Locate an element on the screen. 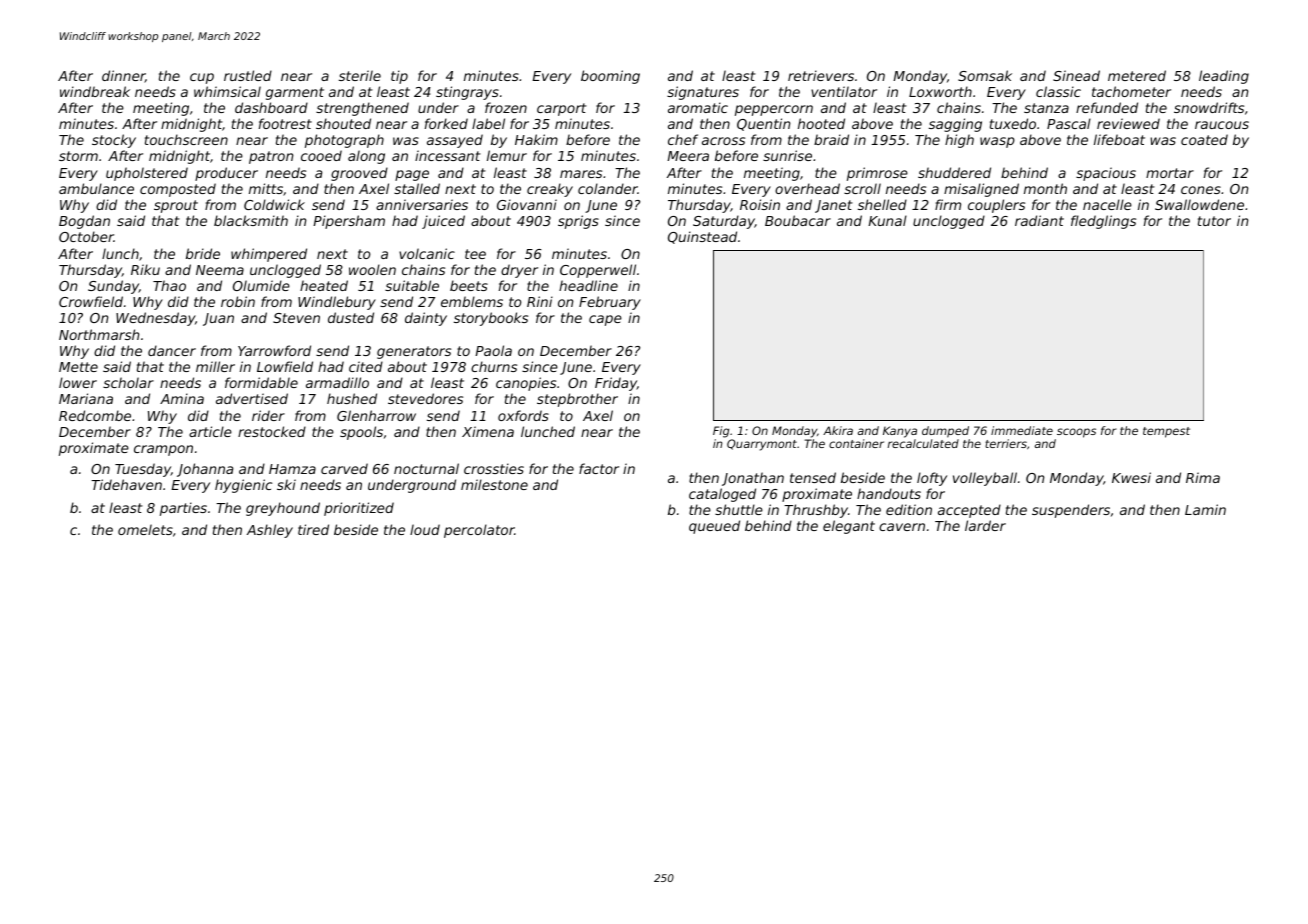 The width and height of the screenshot is (1308, 924). tee is located at coordinates (475, 254).
